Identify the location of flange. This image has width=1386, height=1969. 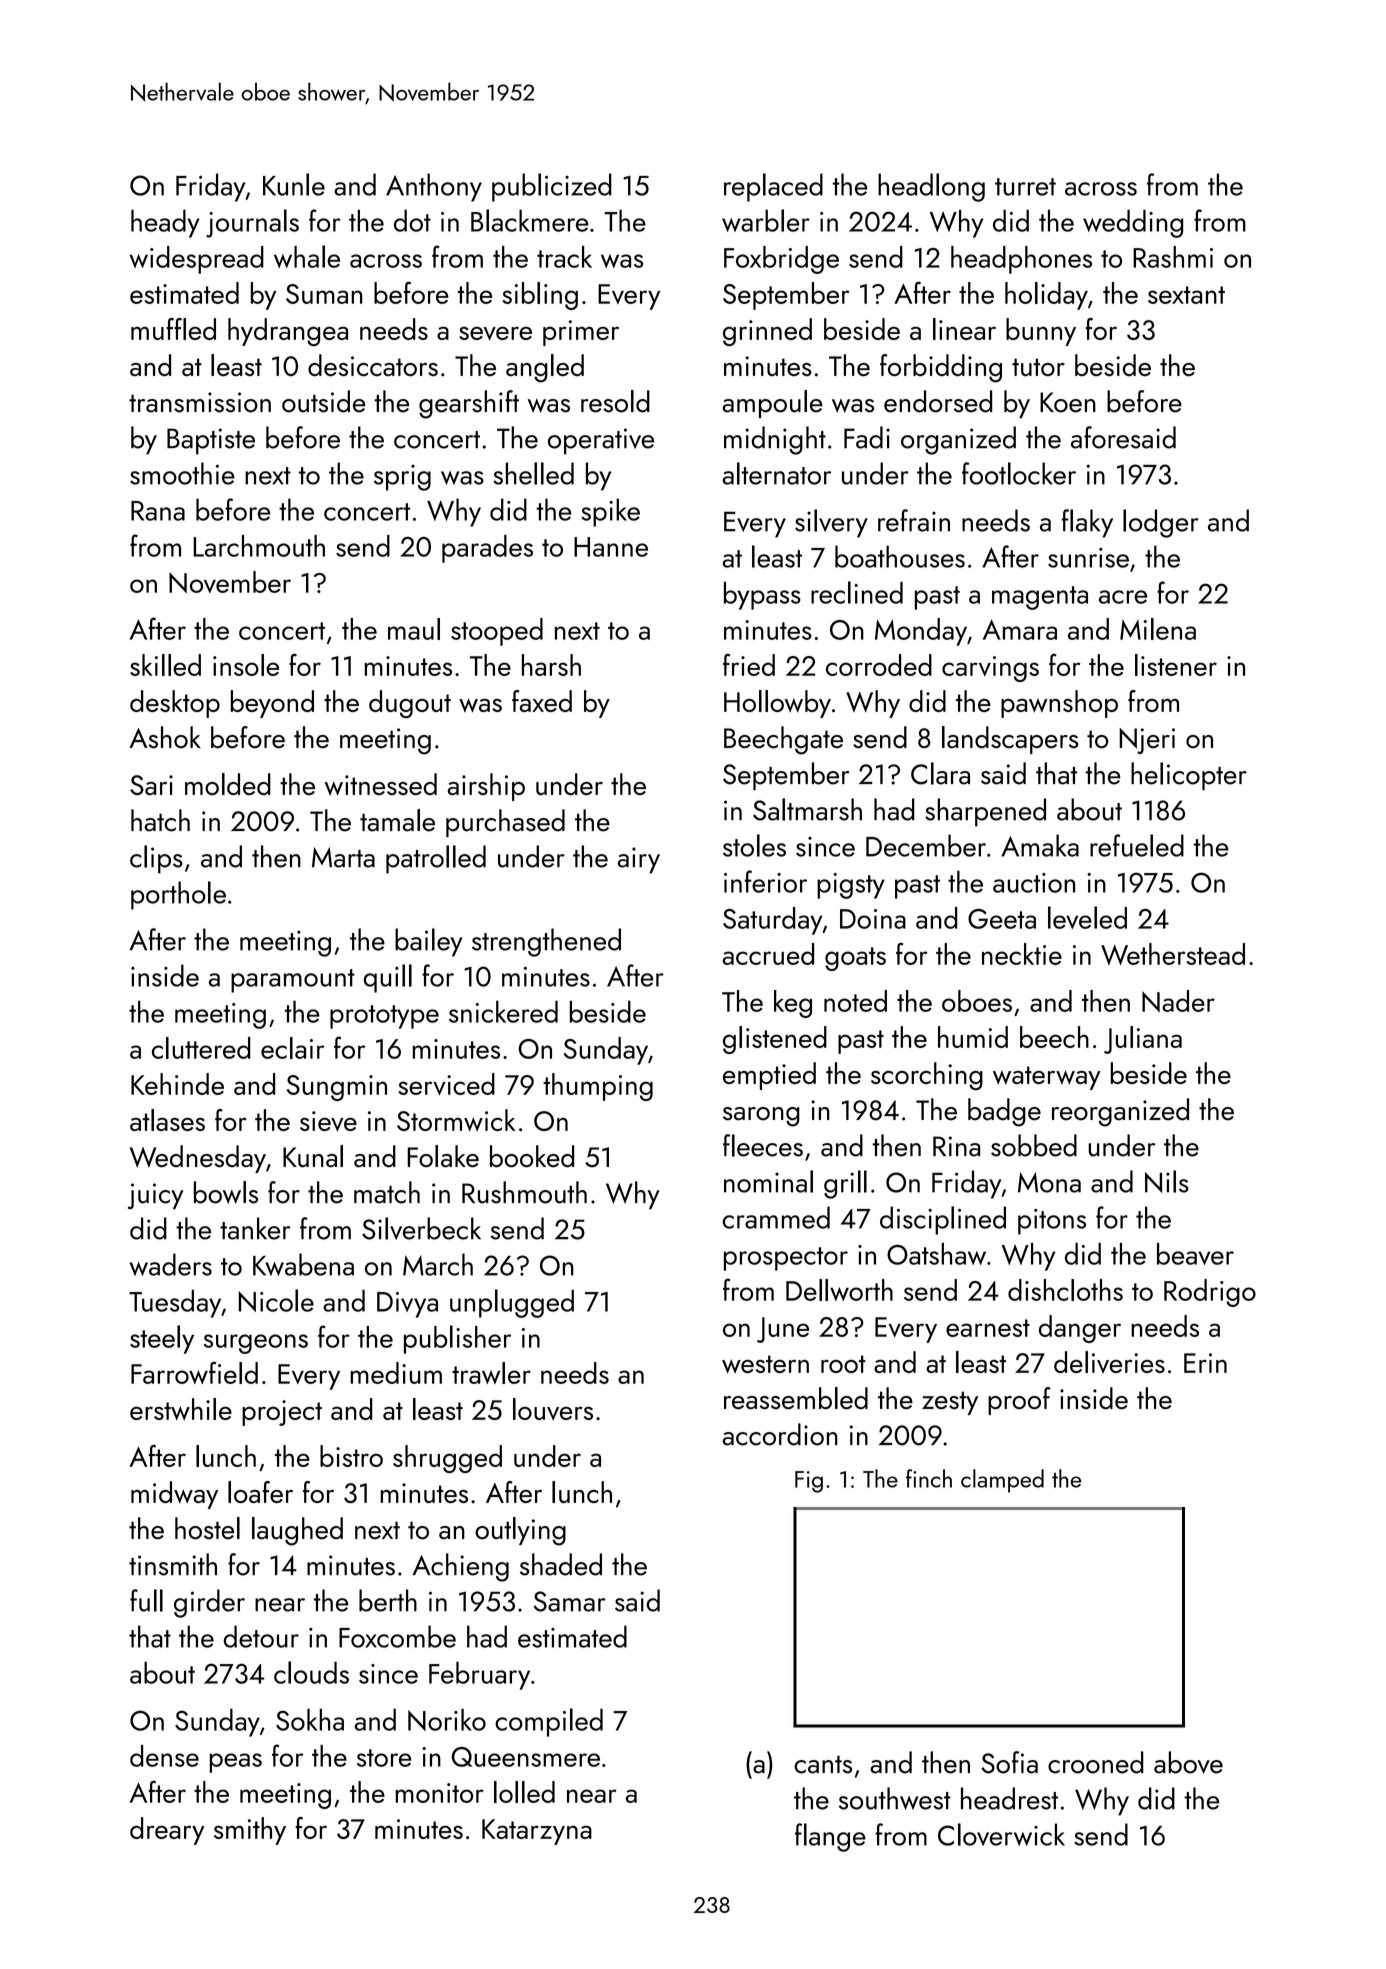
(830, 1837).
